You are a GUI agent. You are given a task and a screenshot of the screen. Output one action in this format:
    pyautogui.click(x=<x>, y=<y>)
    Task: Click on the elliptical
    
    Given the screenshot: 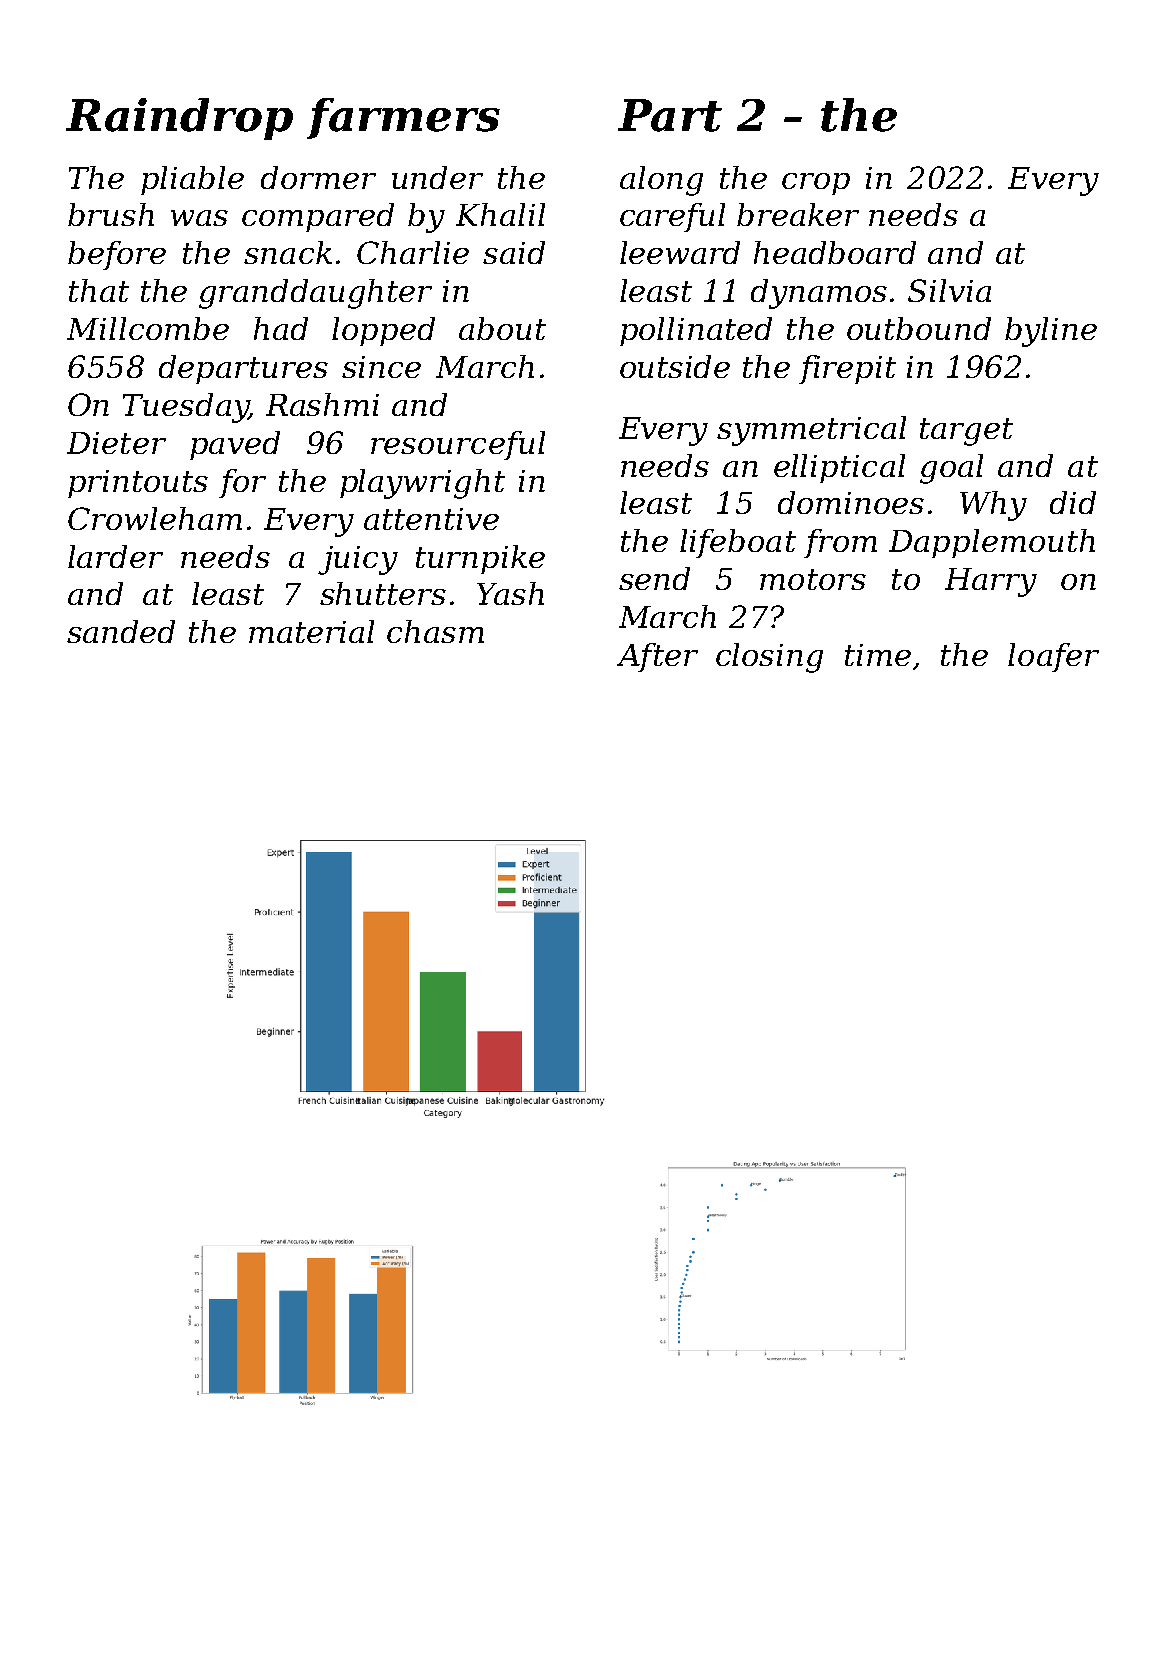 What is the action you would take?
    pyautogui.click(x=839, y=468)
